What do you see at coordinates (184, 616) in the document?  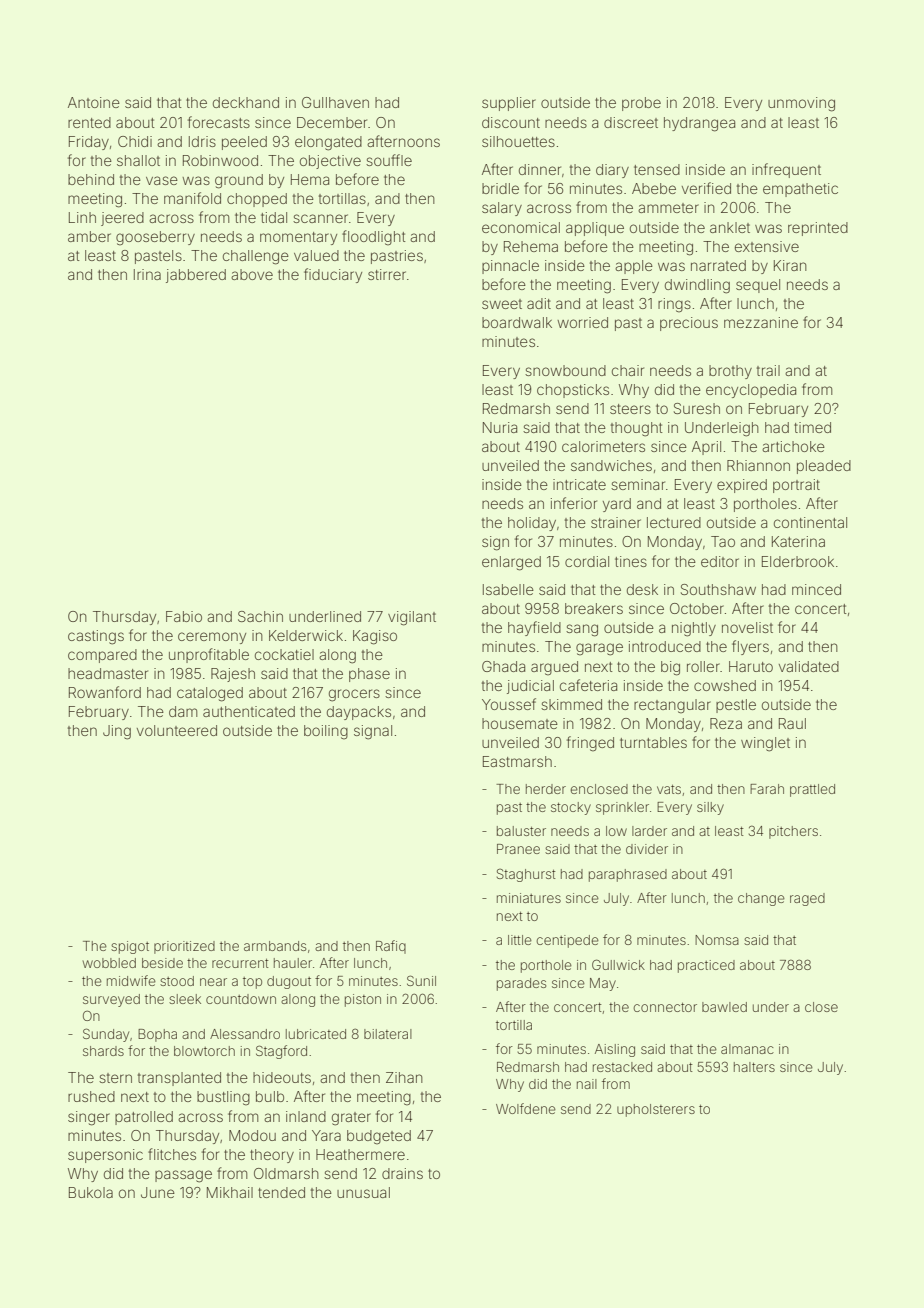 I see `Fabio` at bounding box center [184, 616].
